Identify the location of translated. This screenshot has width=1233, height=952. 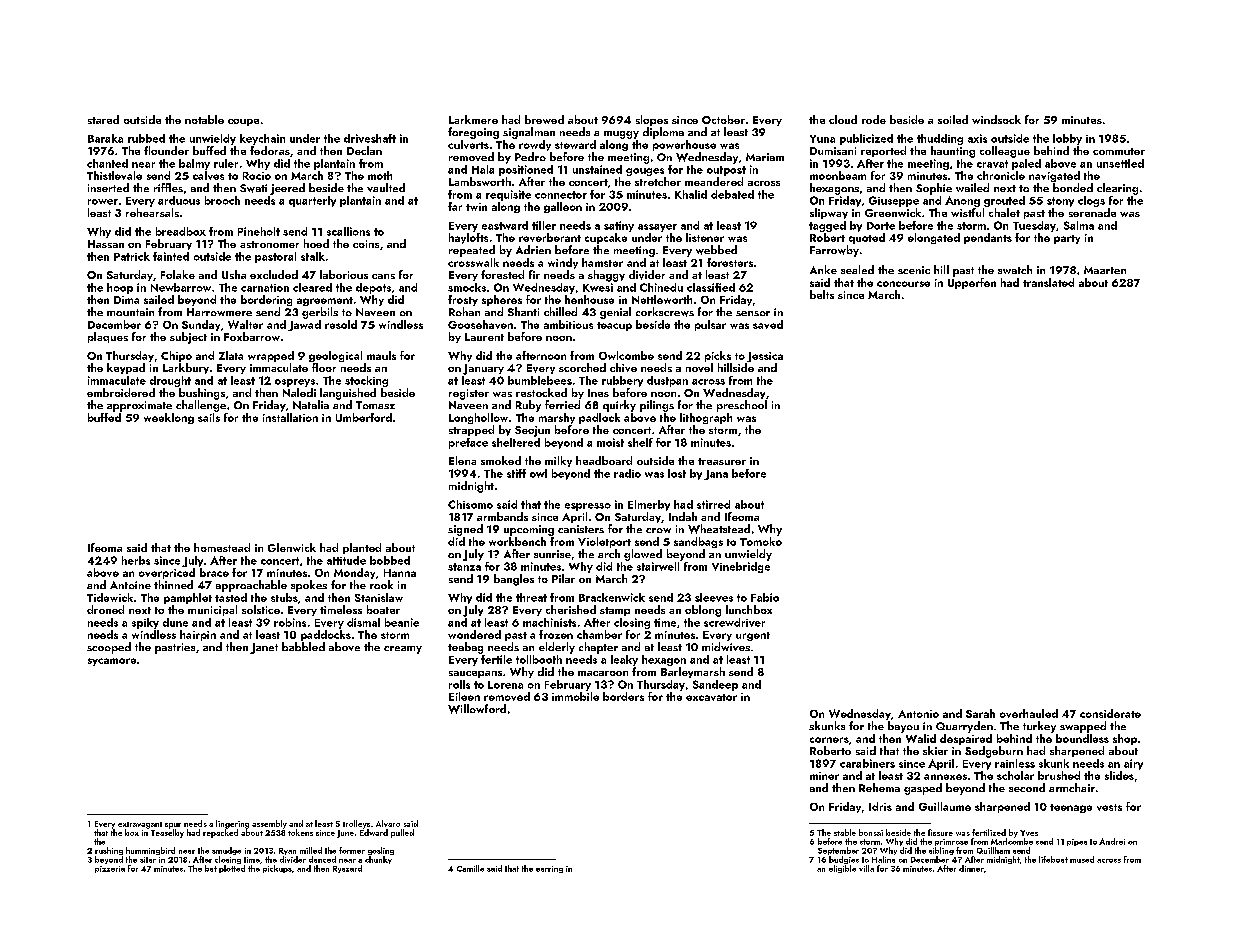
(1048, 282).
